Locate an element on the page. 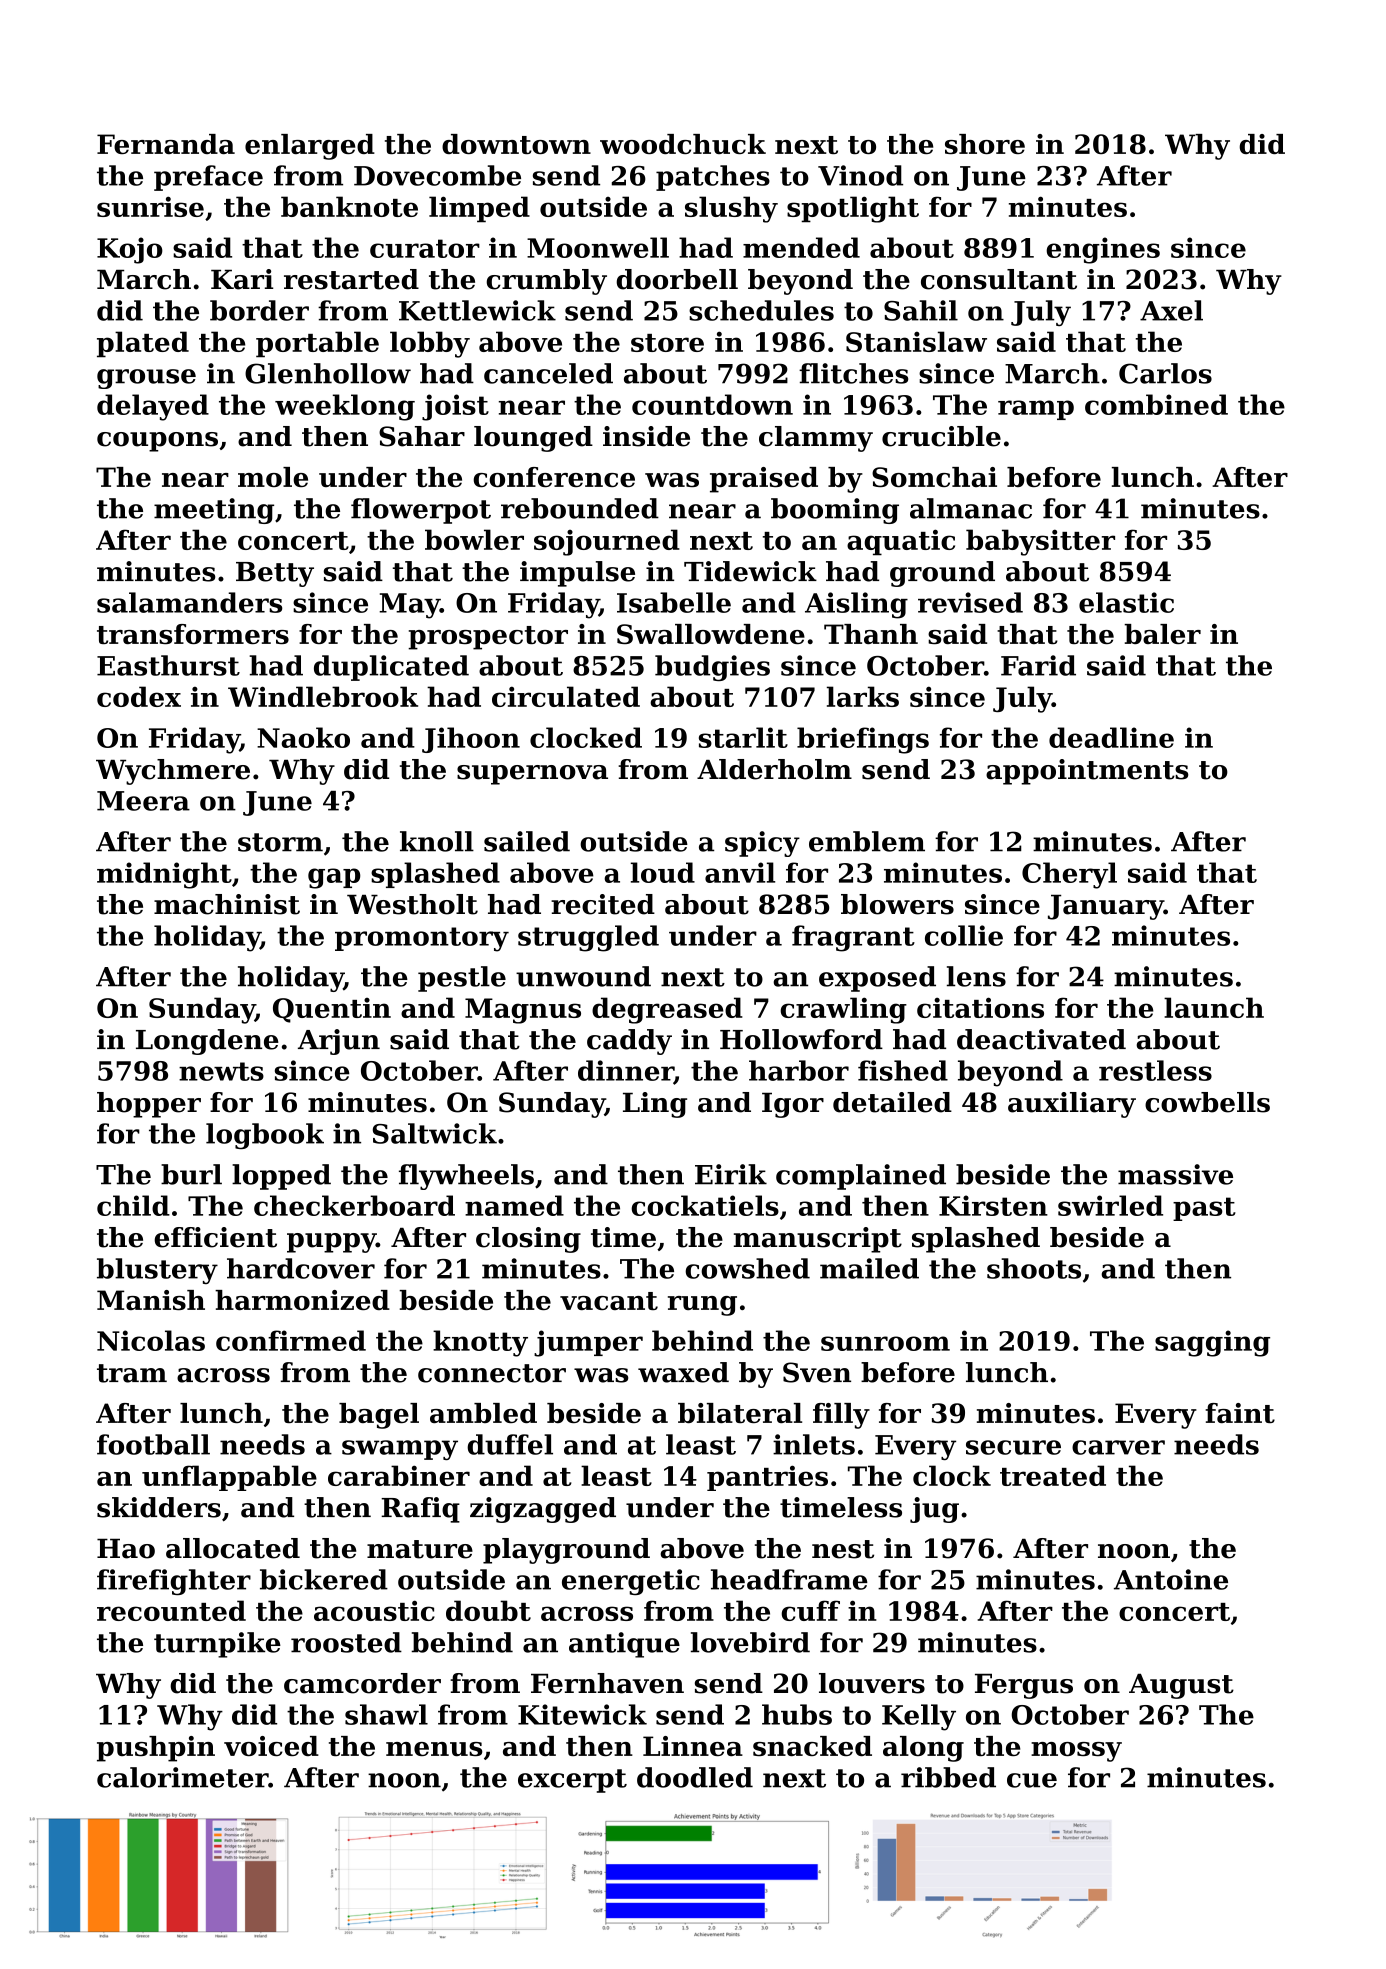  engines is located at coordinates (1103, 250).
